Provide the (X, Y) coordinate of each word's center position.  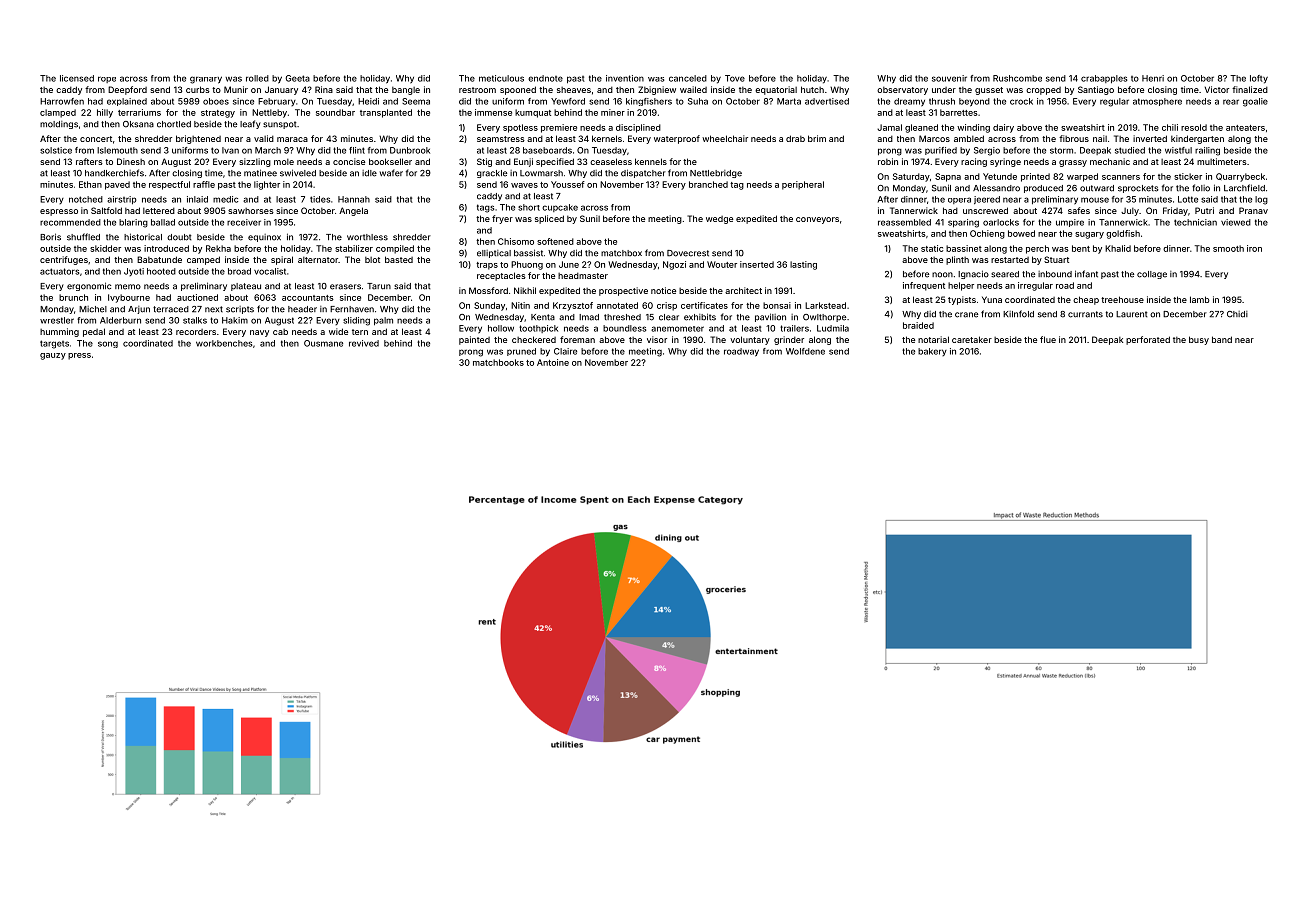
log (1261, 200)
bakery (932, 352)
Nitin (520, 305)
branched (708, 184)
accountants (308, 298)
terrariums (139, 112)
